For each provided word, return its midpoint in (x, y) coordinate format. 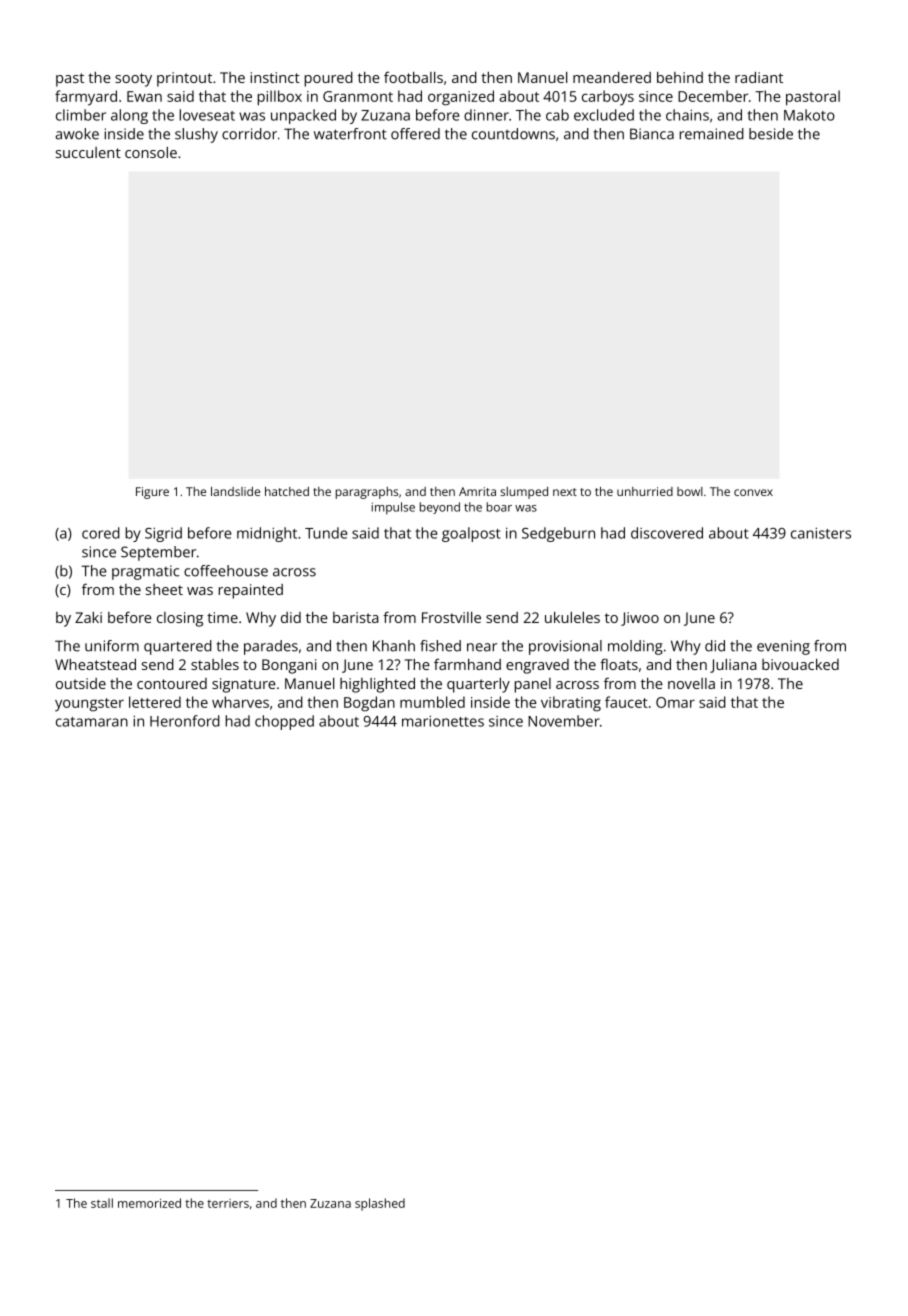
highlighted (377, 685)
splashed (380, 1204)
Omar (675, 702)
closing (180, 619)
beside (771, 134)
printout (184, 79)
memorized (149, 1203)
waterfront (350, 134)
